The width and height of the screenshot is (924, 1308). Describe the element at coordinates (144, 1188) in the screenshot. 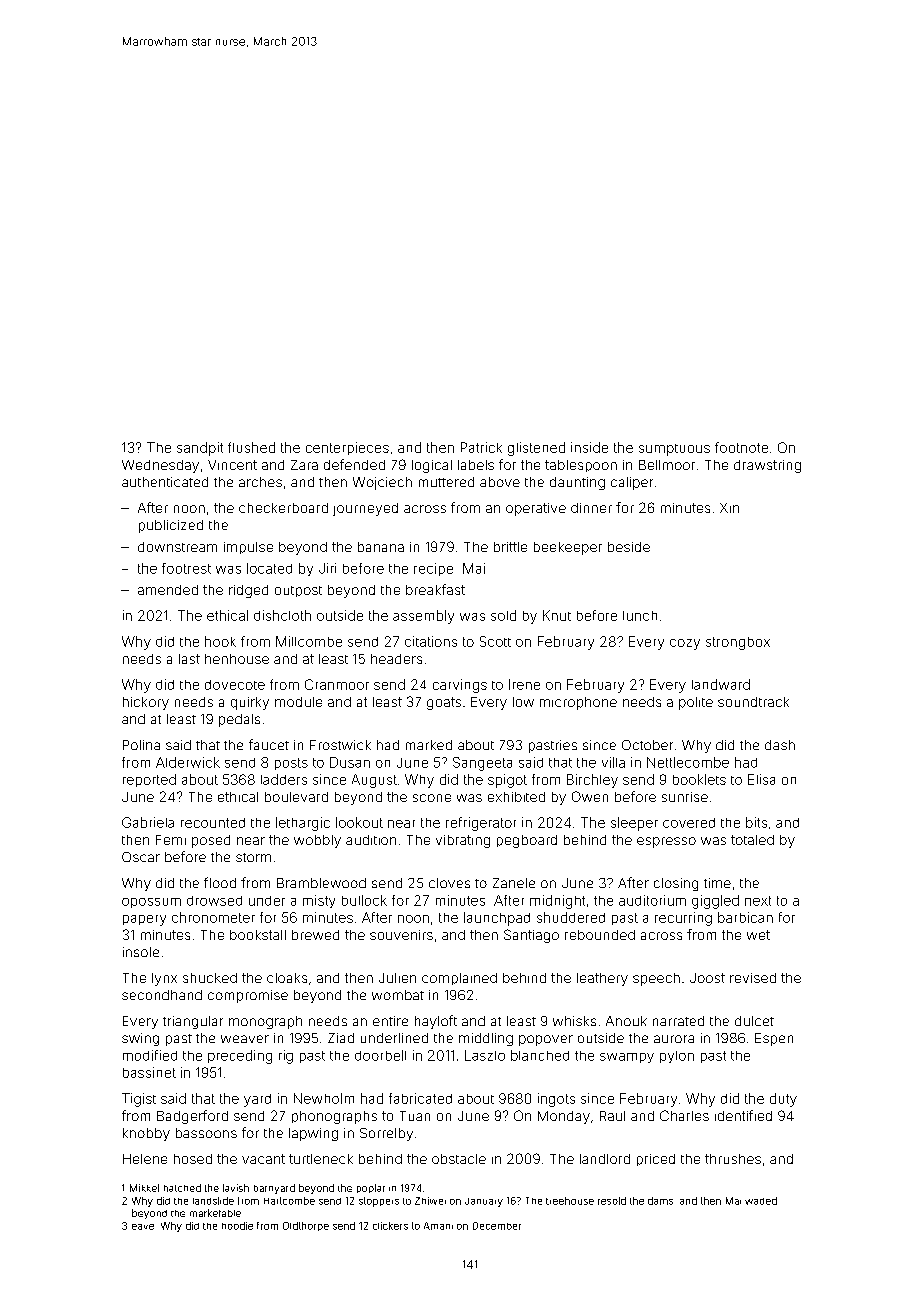

I see `Mikkel` at that location.
